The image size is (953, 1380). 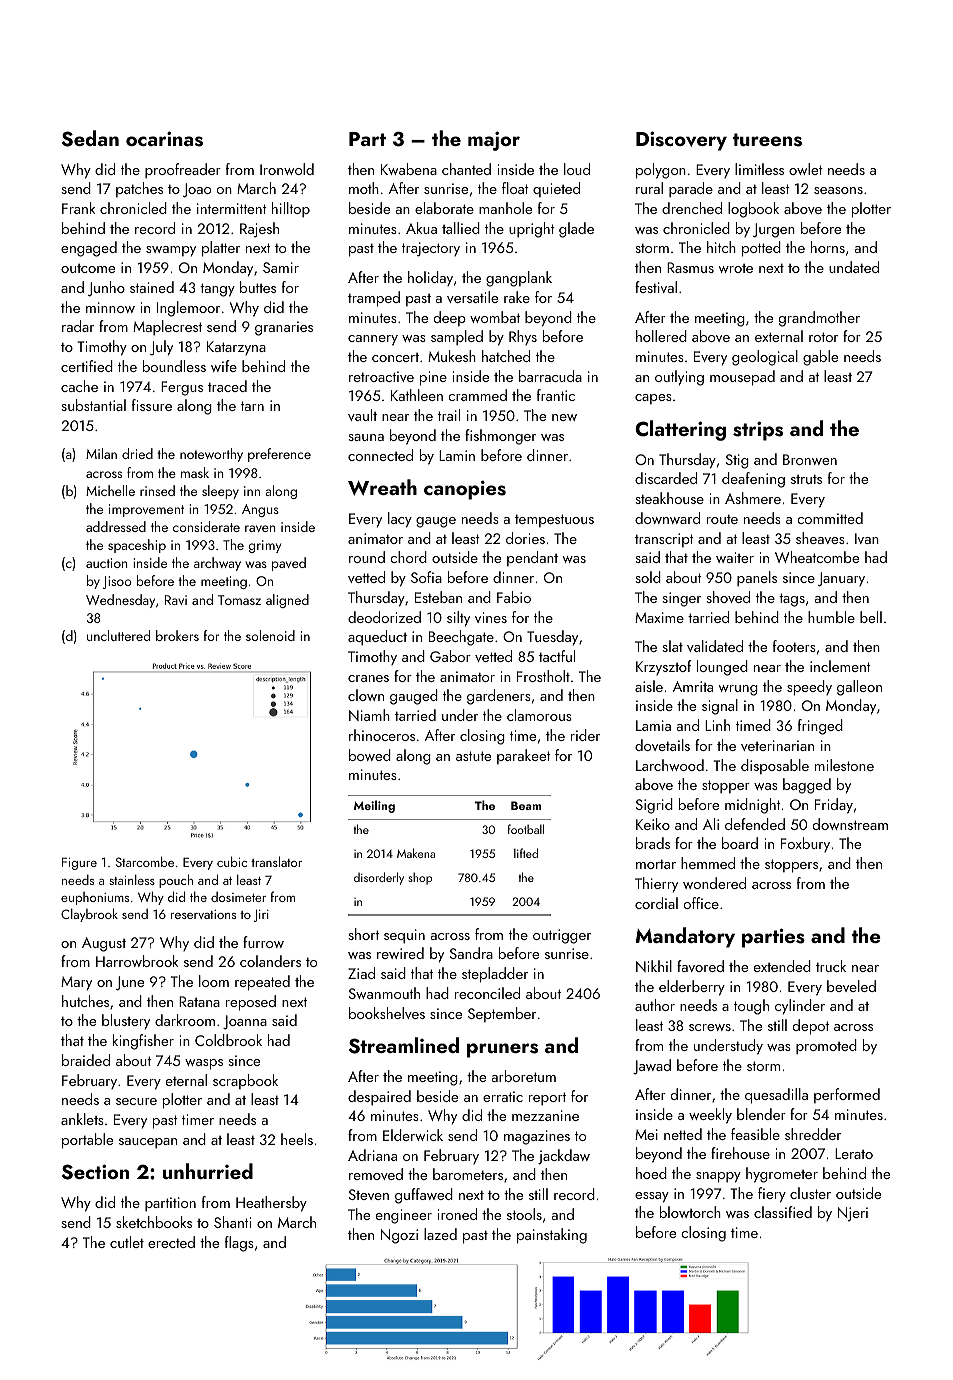 What do you see at coordinates (78, 208) in the page?
I see `Frank` at bounding box center [78, 208].
